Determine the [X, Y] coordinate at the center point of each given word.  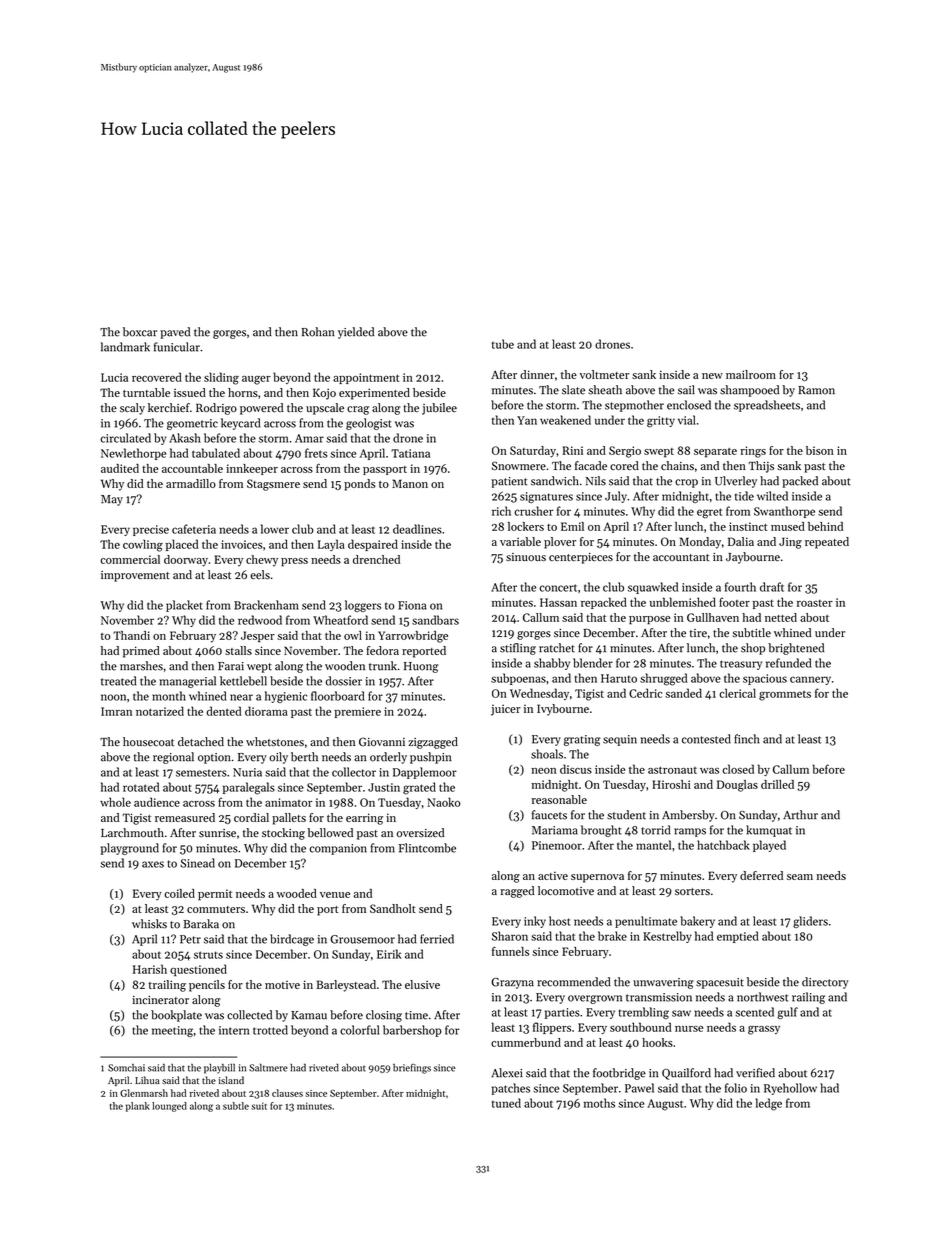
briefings [412, 1068]
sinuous [526, 557]
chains [677, 465]
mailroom [751, 374]
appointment [366, 378]
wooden [345, 666]
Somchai [126, 1067]
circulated [125, 438]
